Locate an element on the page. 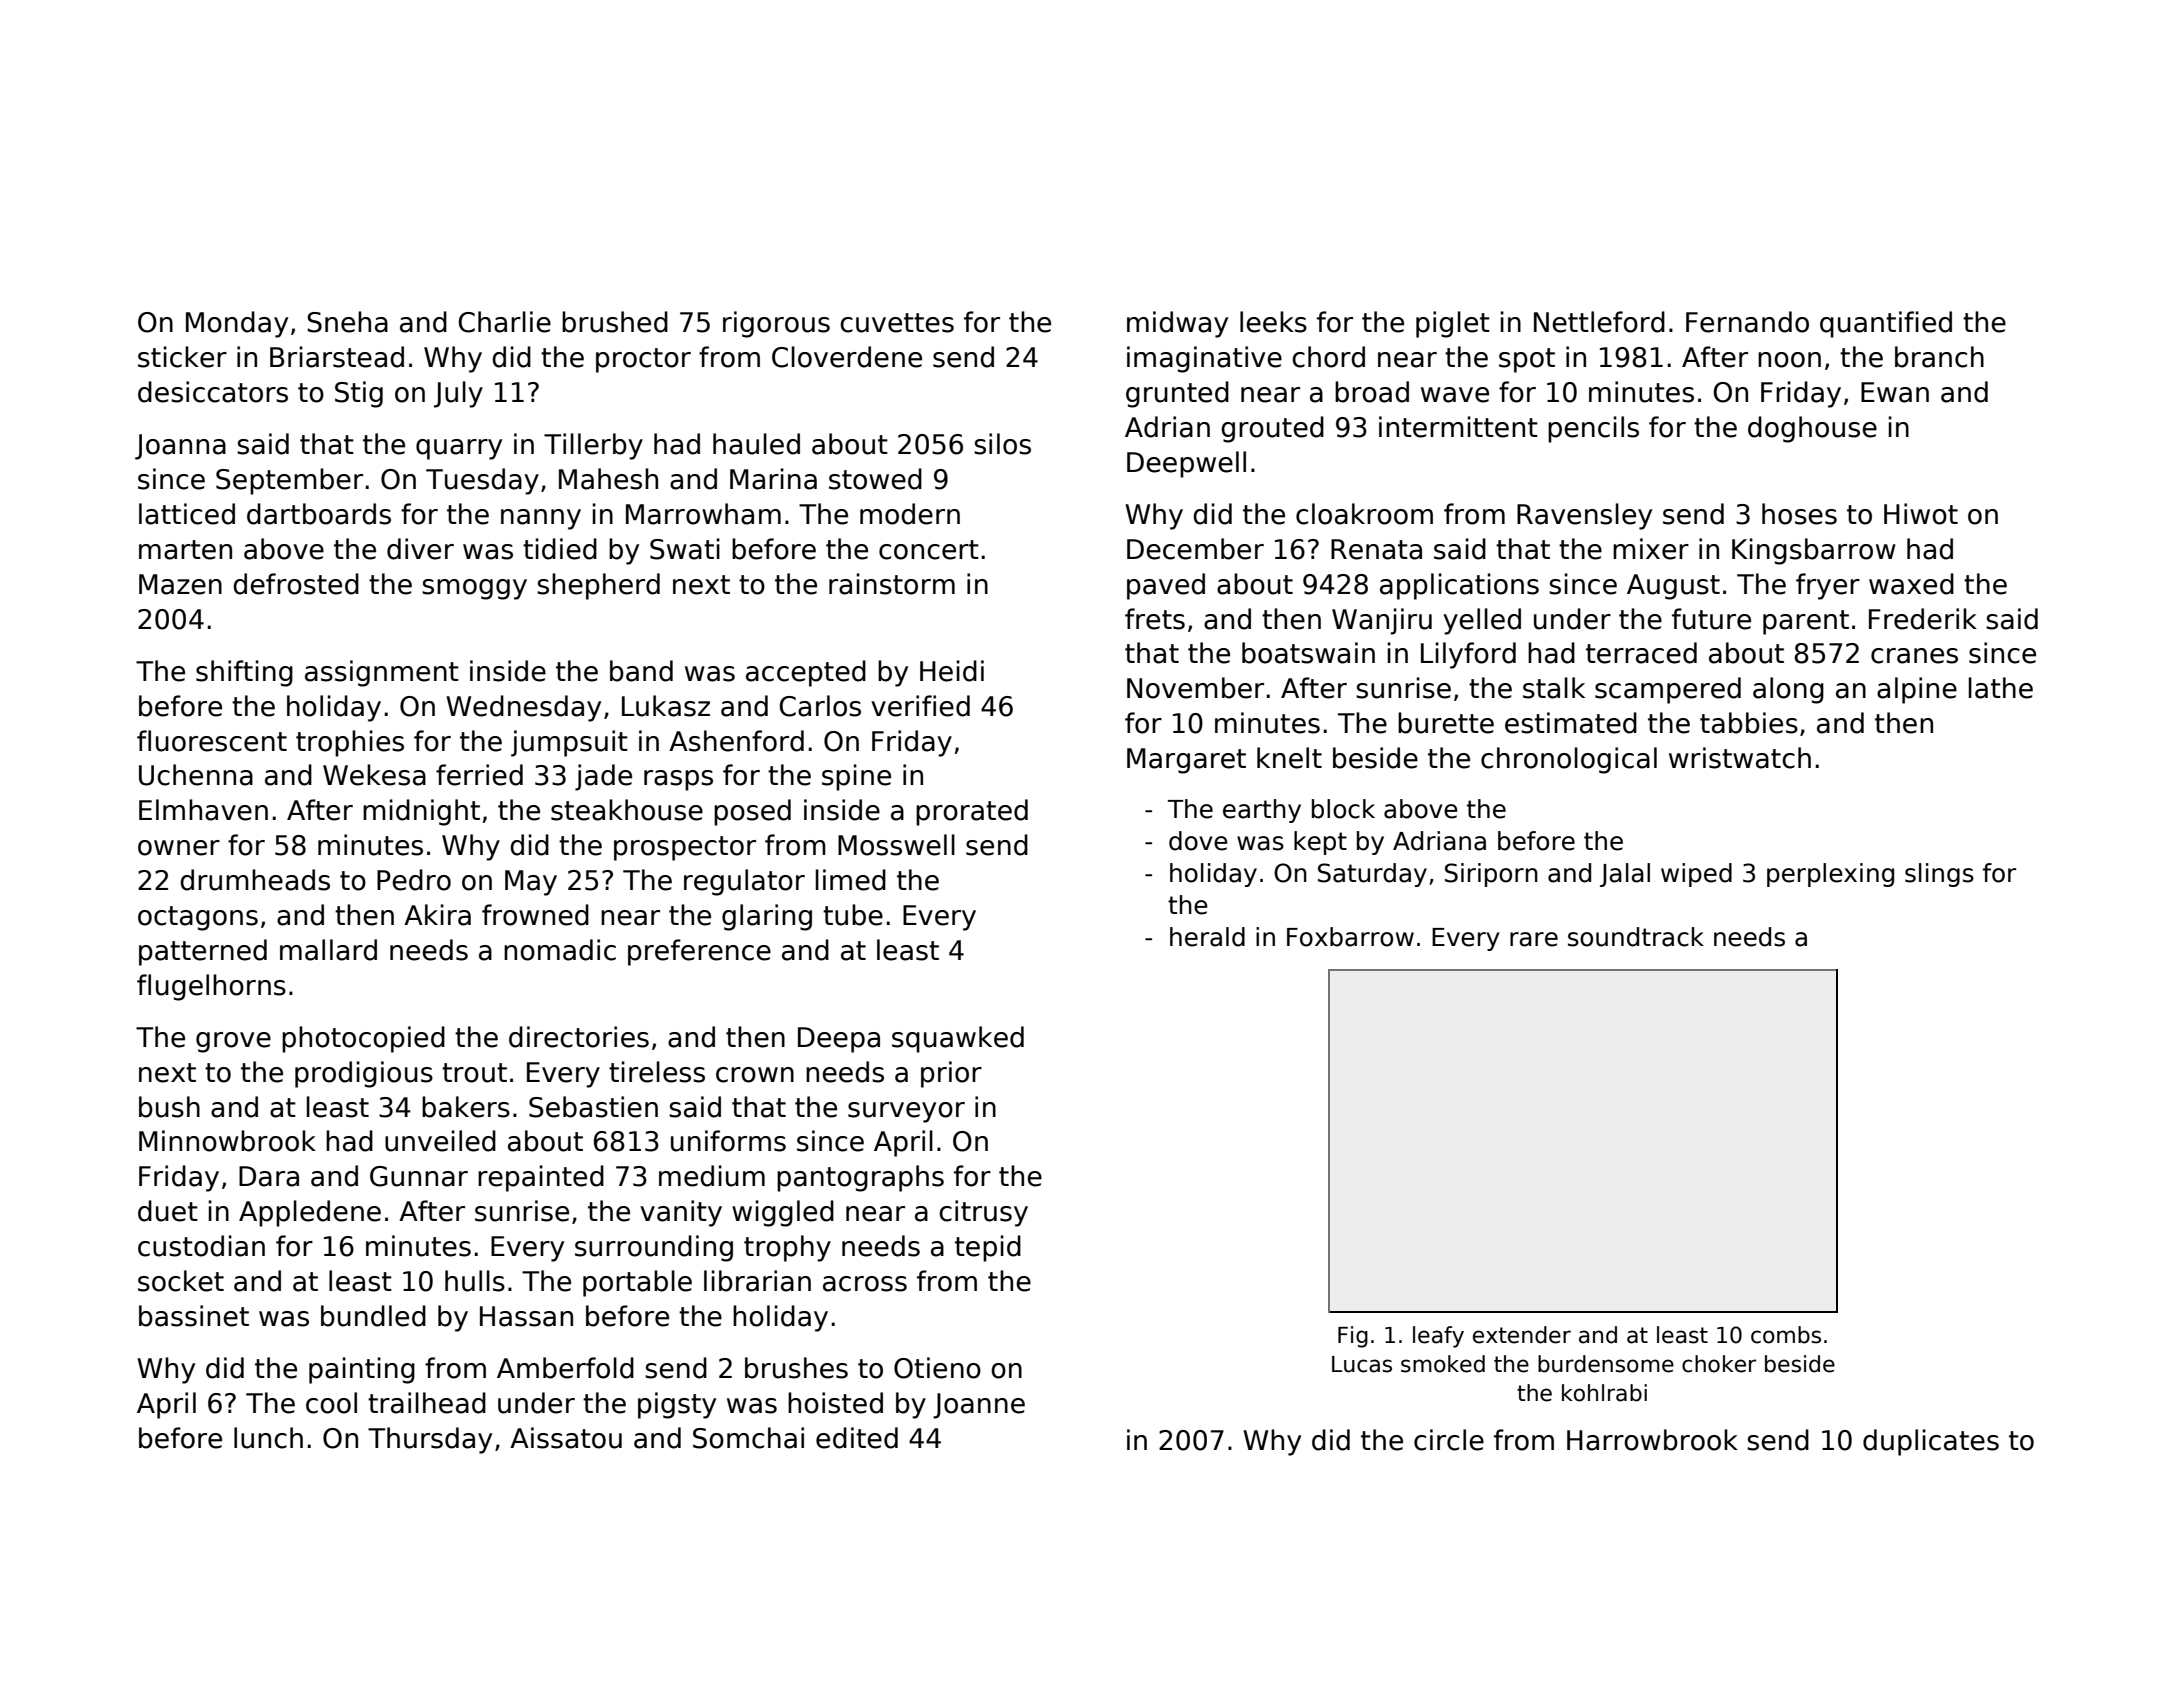 The image size is (2178, 1683). lunch is located at coordinates (268, 1438).
